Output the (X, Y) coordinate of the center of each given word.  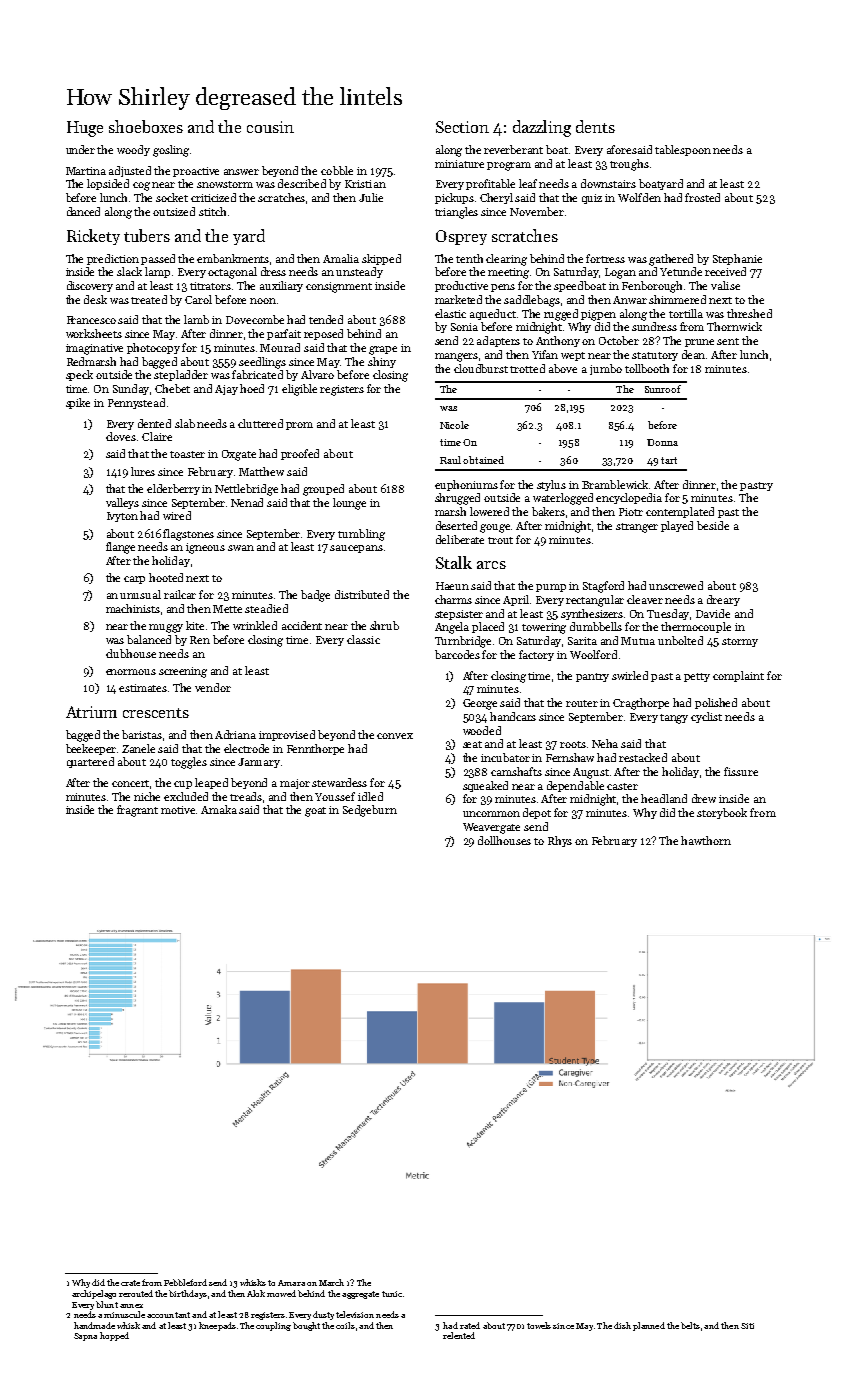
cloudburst (481, 368)
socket (172, 197)
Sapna (85, 1337)
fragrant (137, 811)
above (563, 368)
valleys (122, 503)
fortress (605, 258)
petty (697, 677)
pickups (454, 198)
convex (395, 736)
